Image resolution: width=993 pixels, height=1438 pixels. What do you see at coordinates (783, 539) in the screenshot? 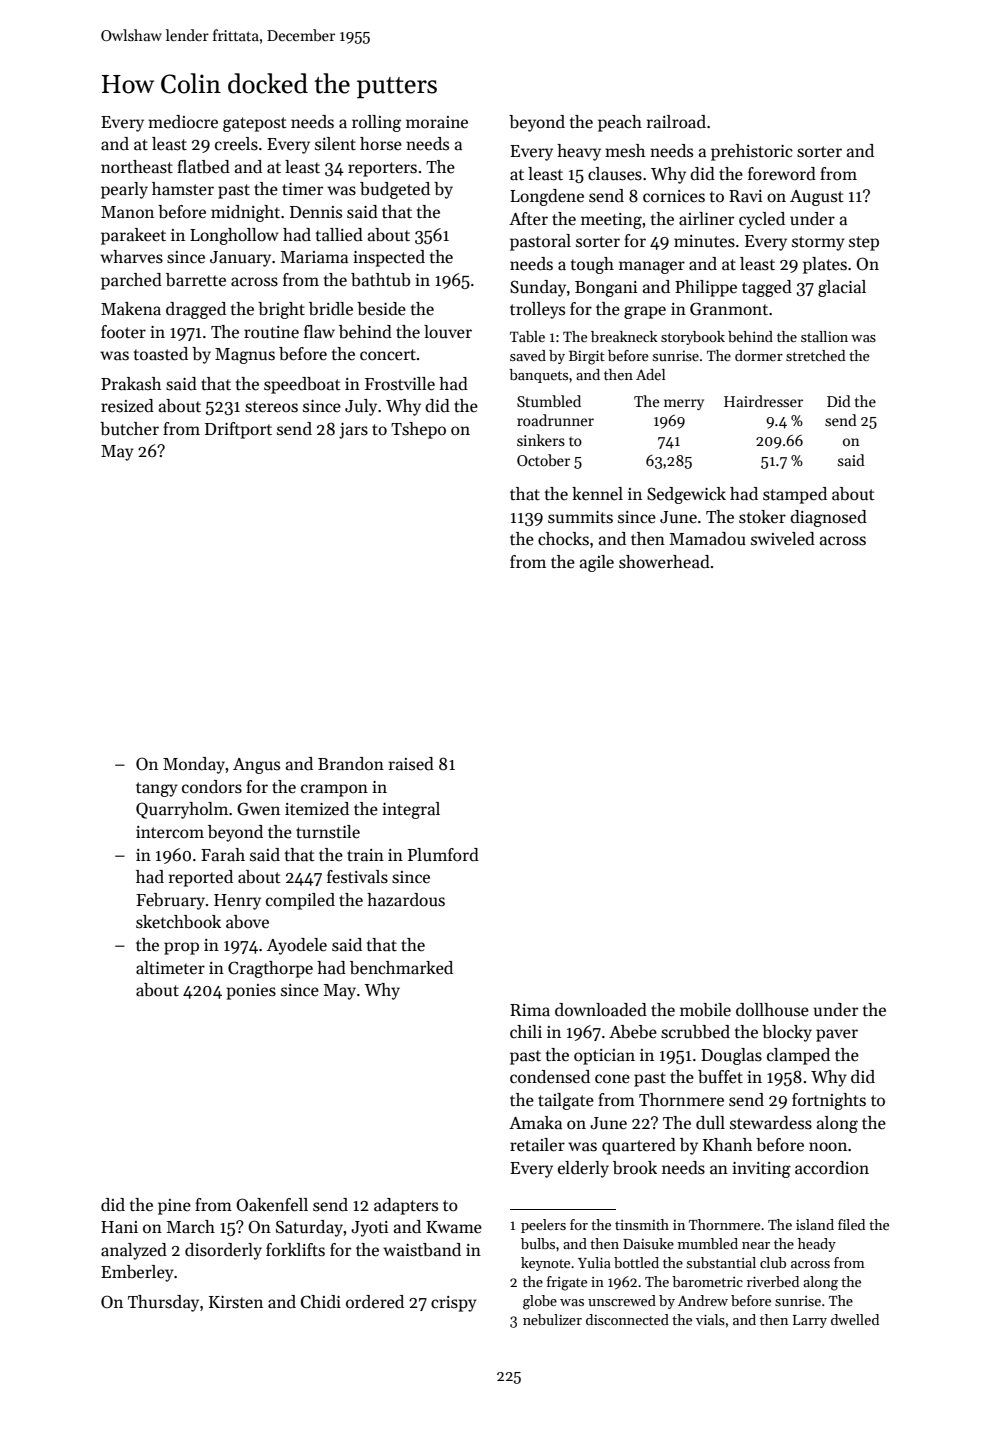
I see `swiveled` at bounding box center [783, 539].
